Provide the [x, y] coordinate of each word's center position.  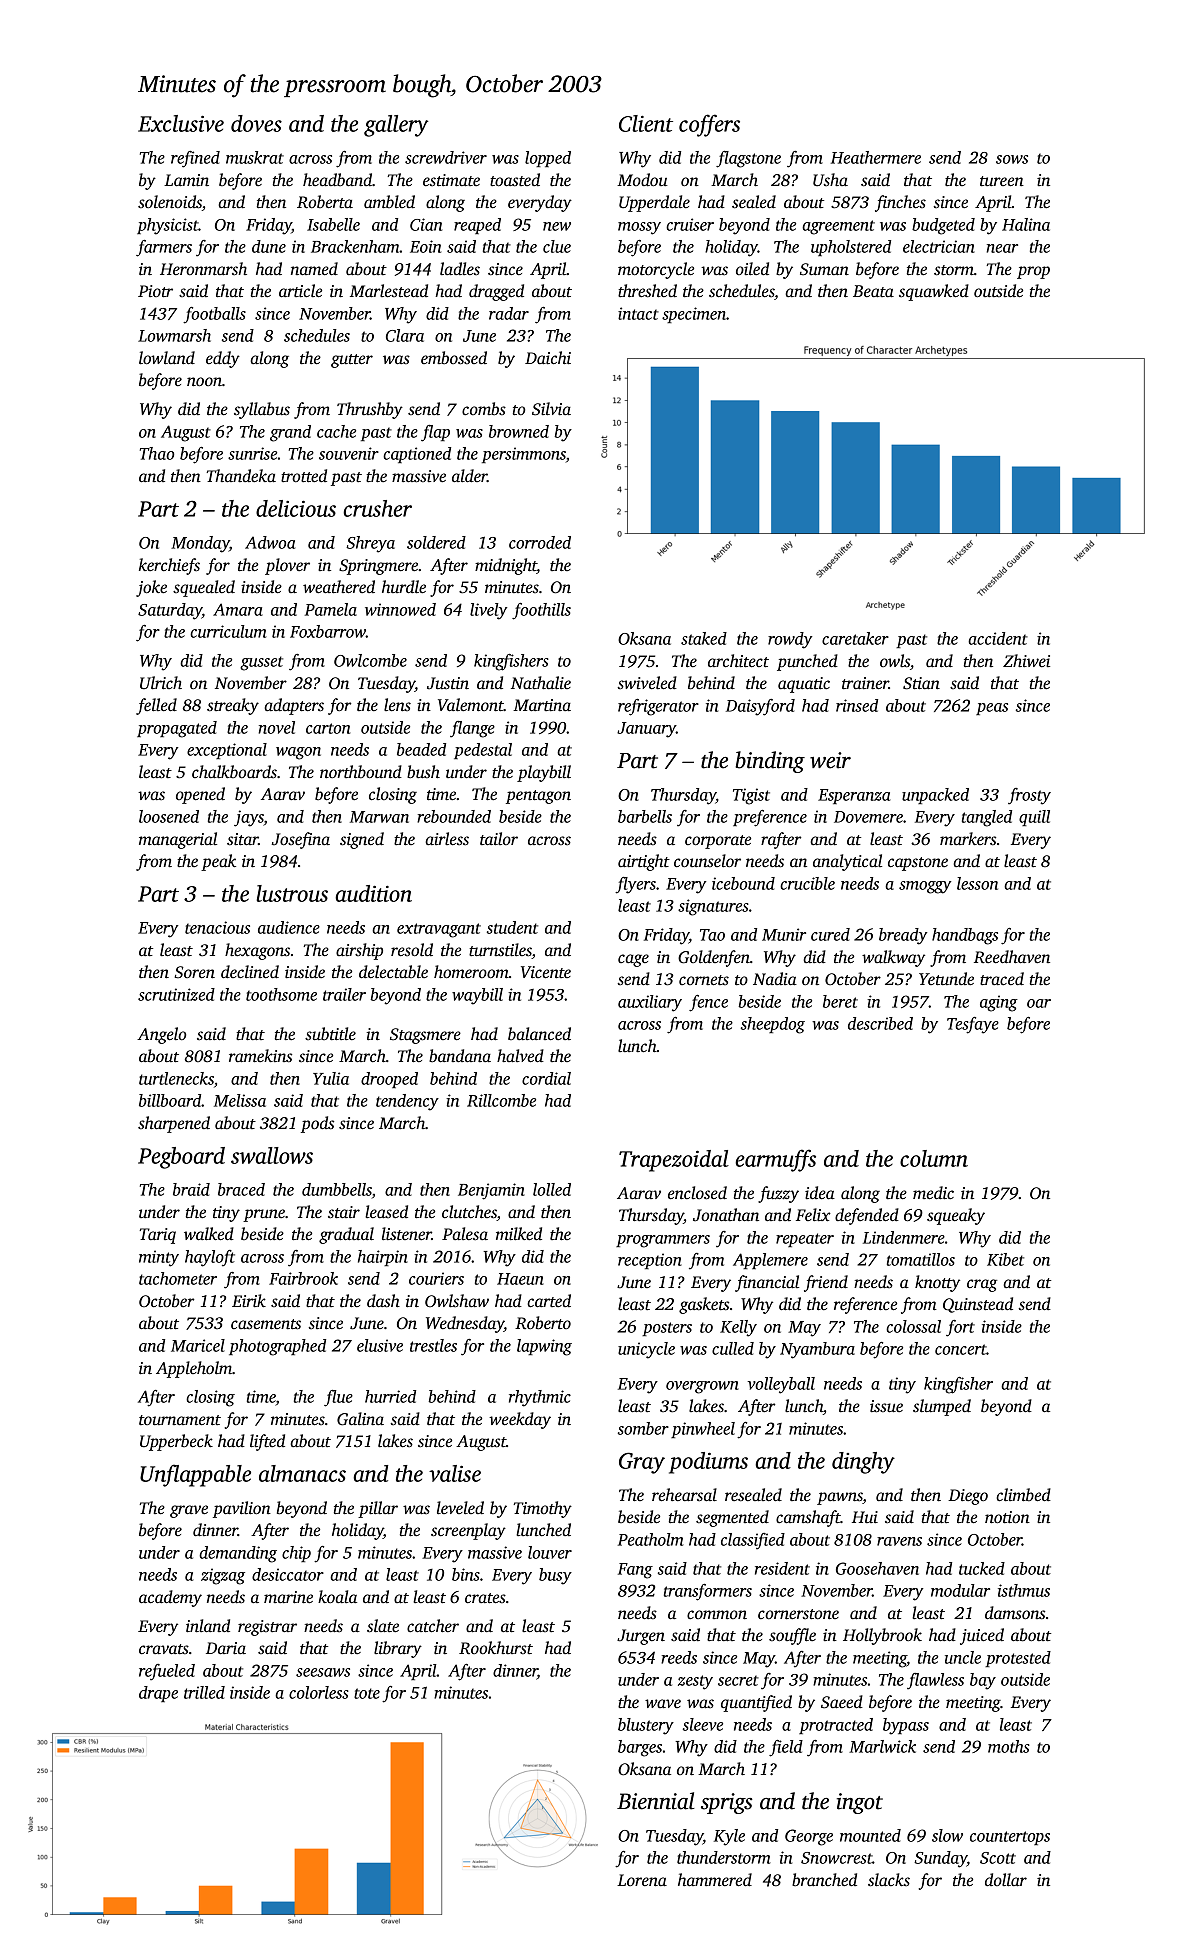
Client [646, 123]
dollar [1006, 1880]
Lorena [642, 1880]
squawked [934, 292]
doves [256, 123]
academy [170, 1598]
